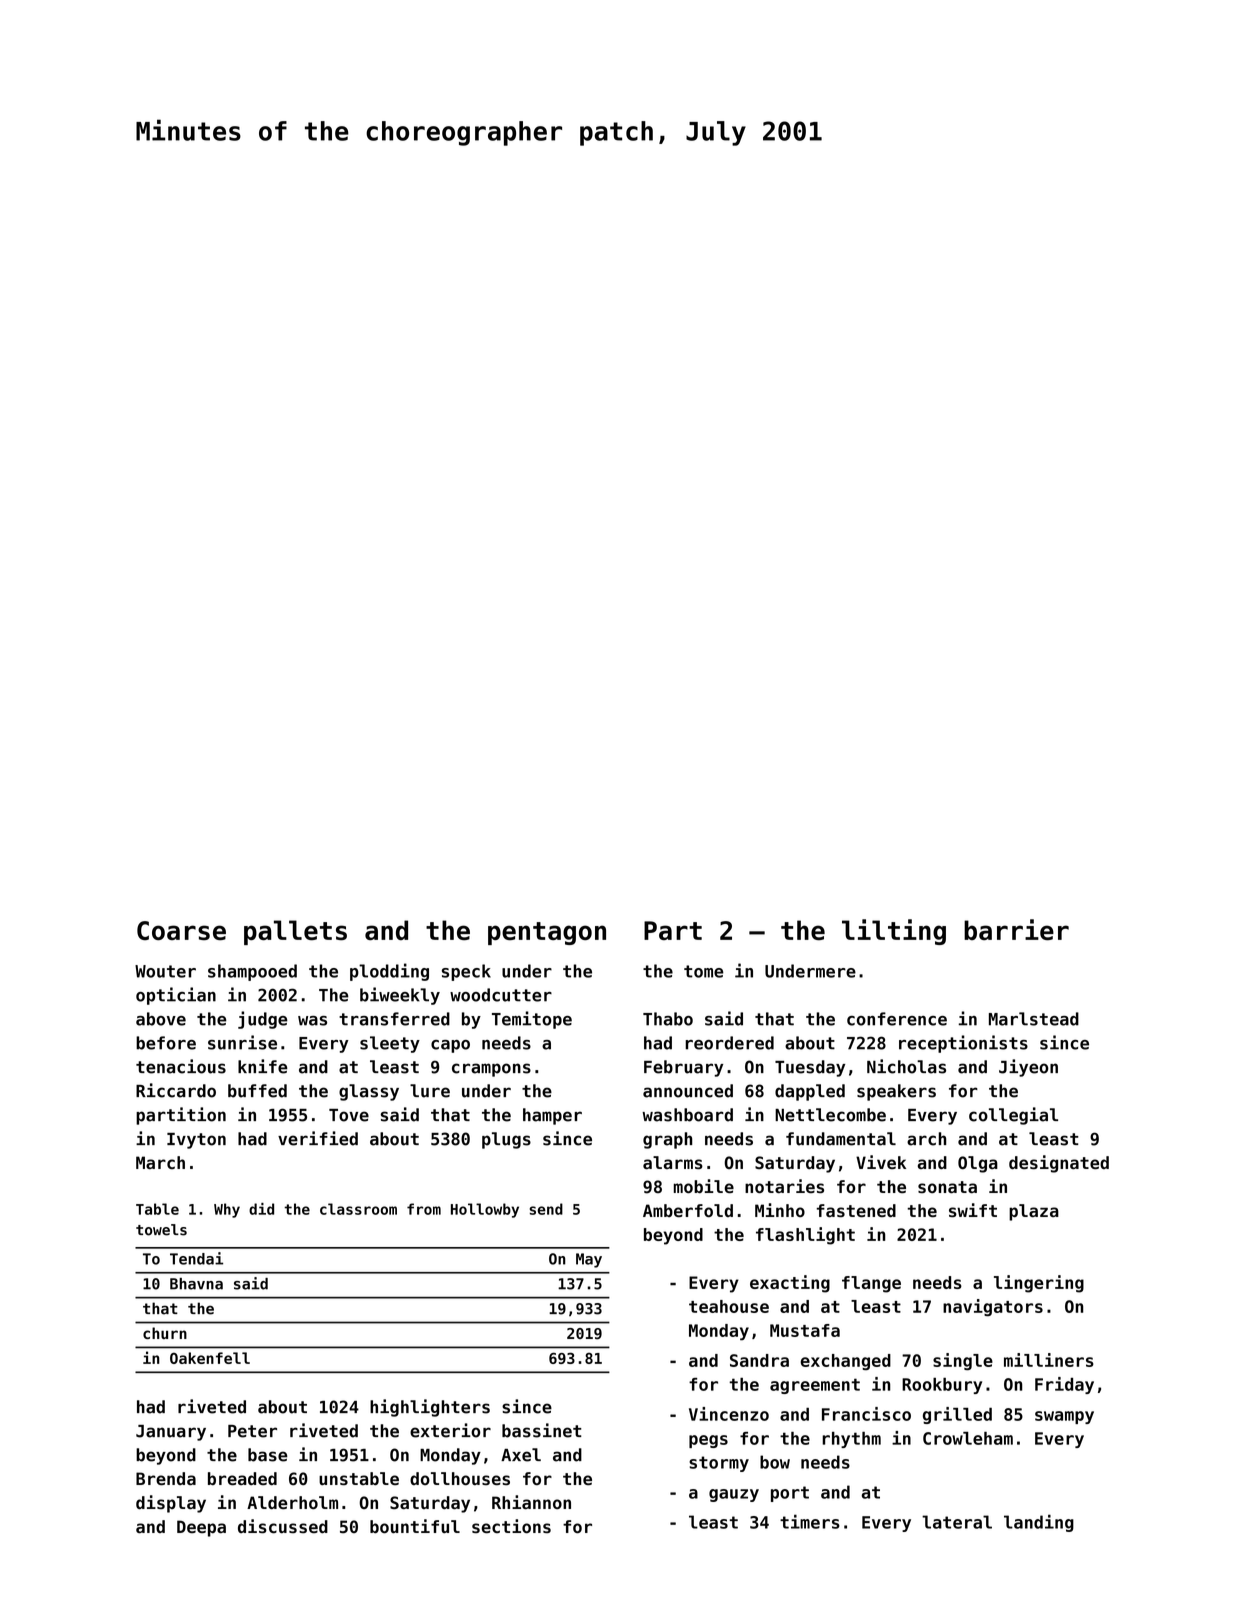 The width and height of the page is (1252, 1620). Describe the element at coordinates (856, 1211) in the page. I see `fastened` at that location.
